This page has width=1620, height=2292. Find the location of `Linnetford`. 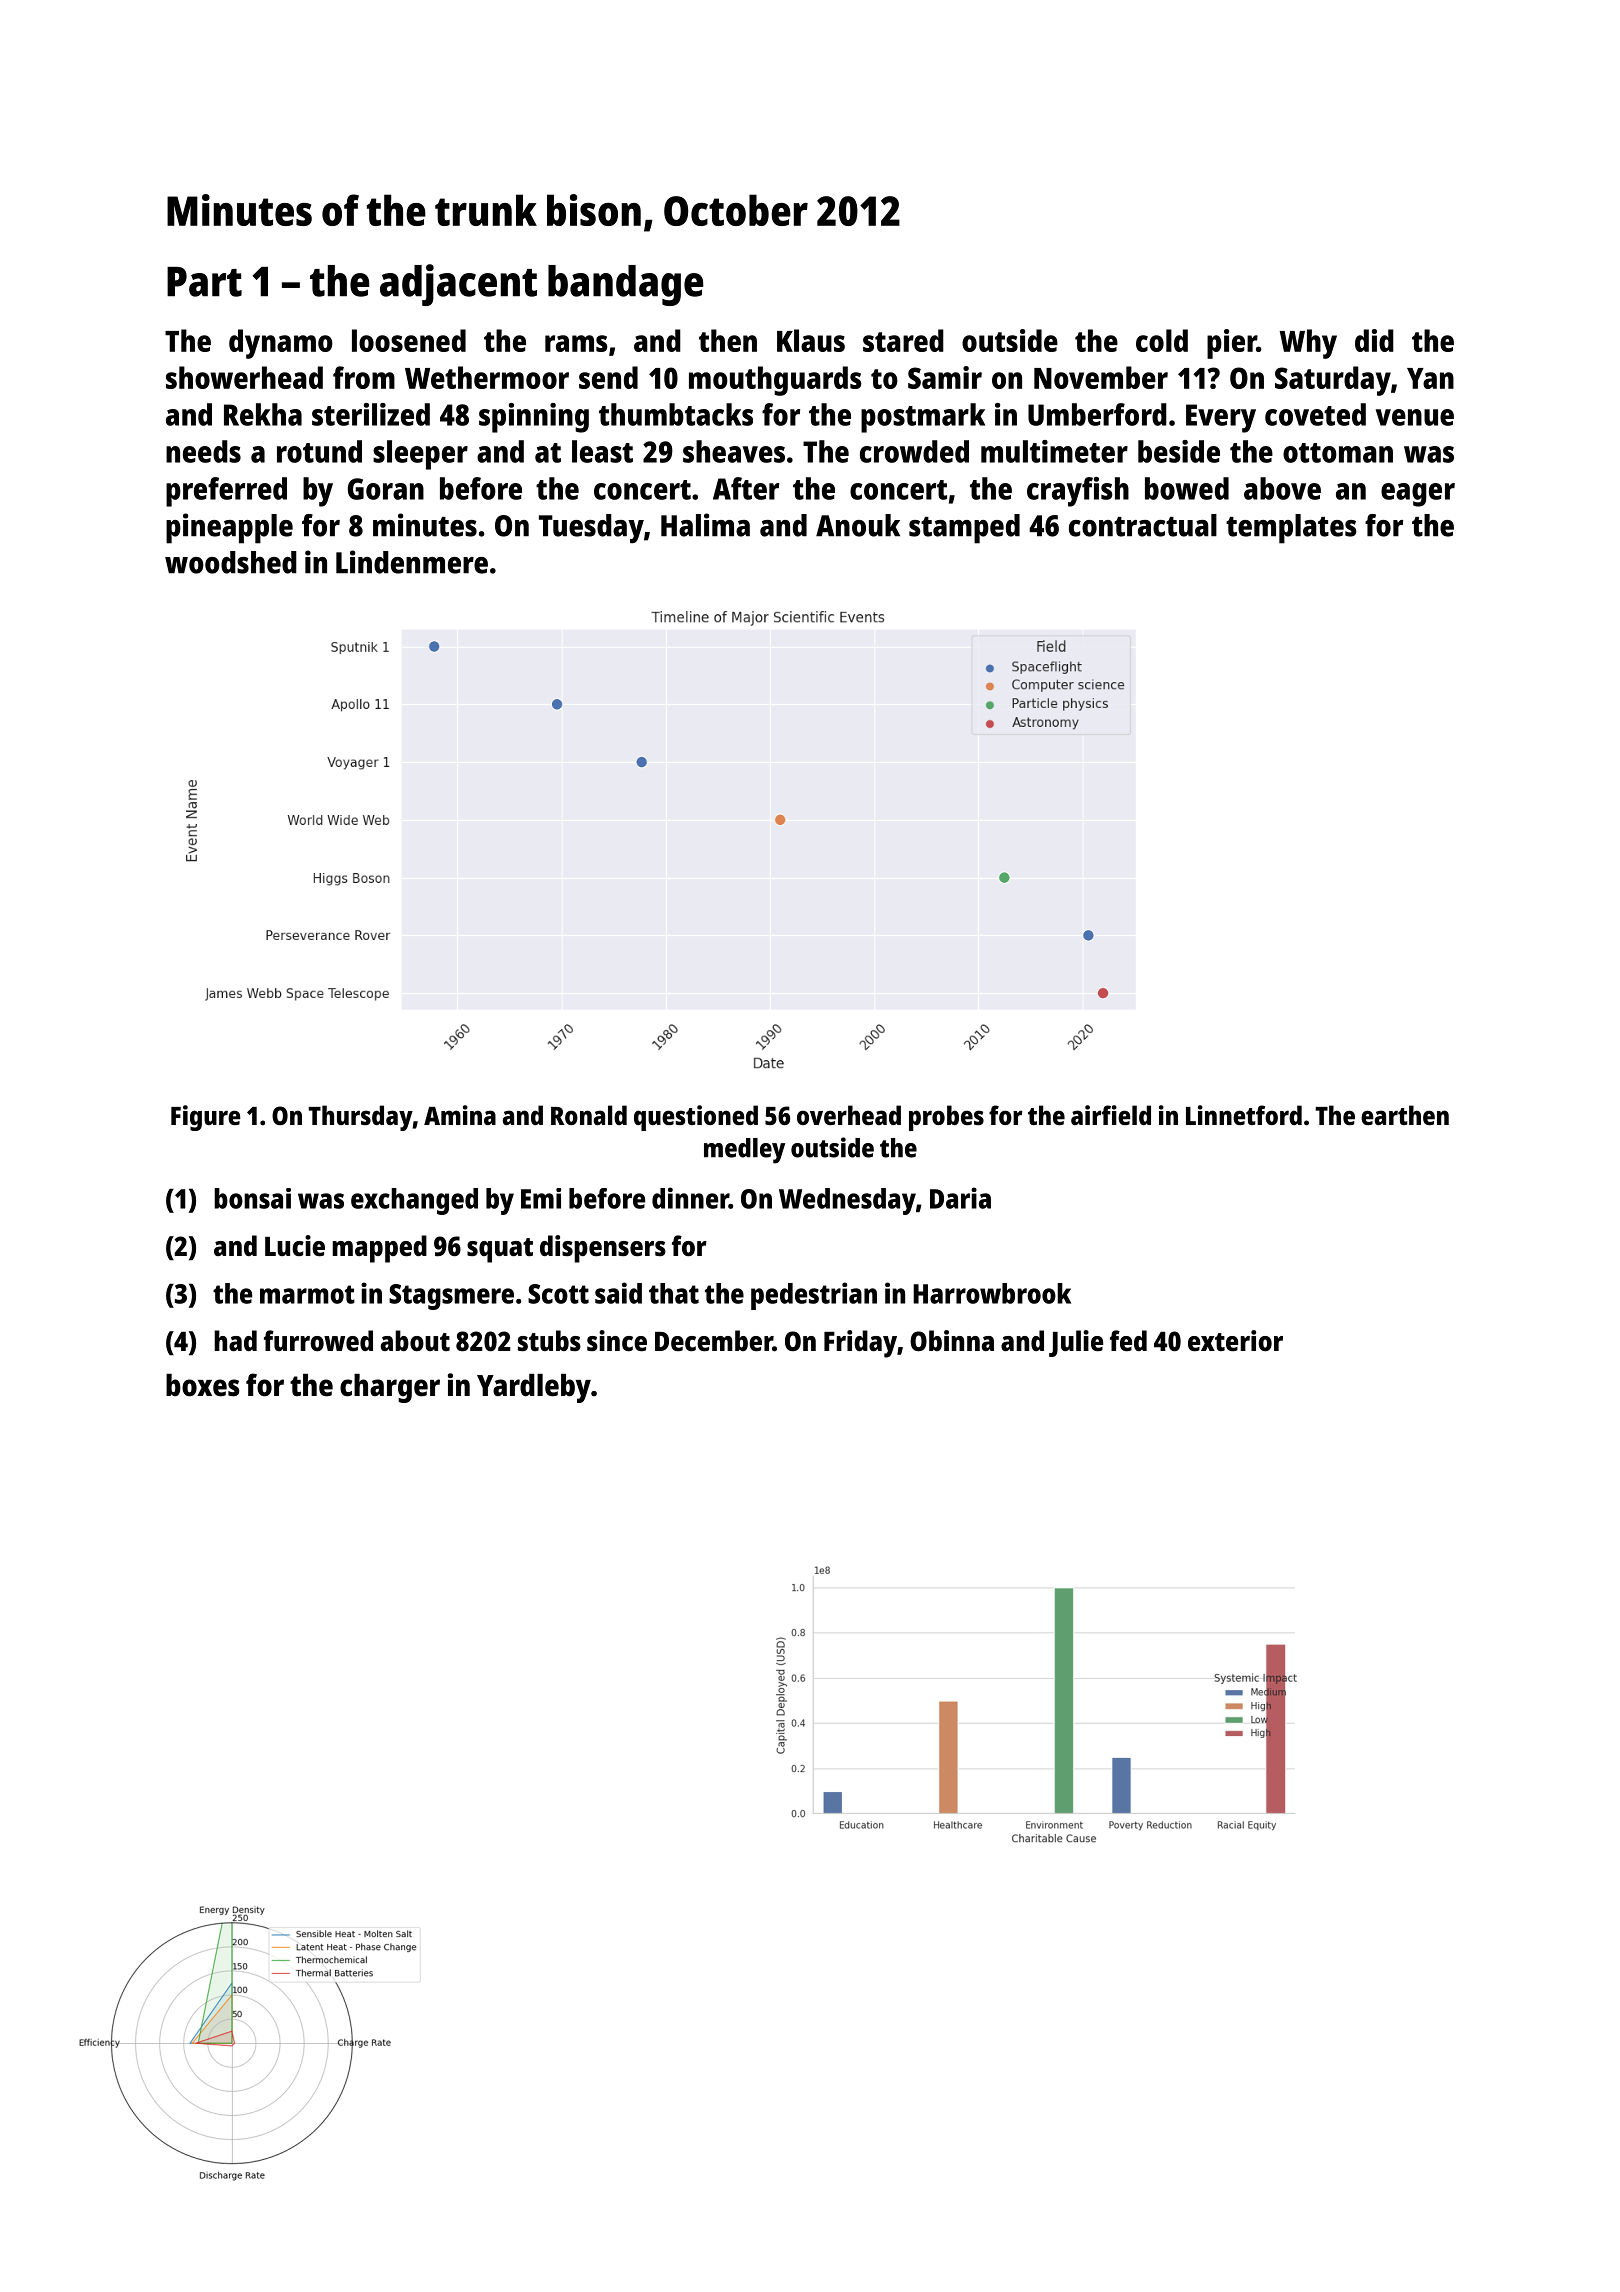

Linnetford is located at coordinates (1244, 1115).
